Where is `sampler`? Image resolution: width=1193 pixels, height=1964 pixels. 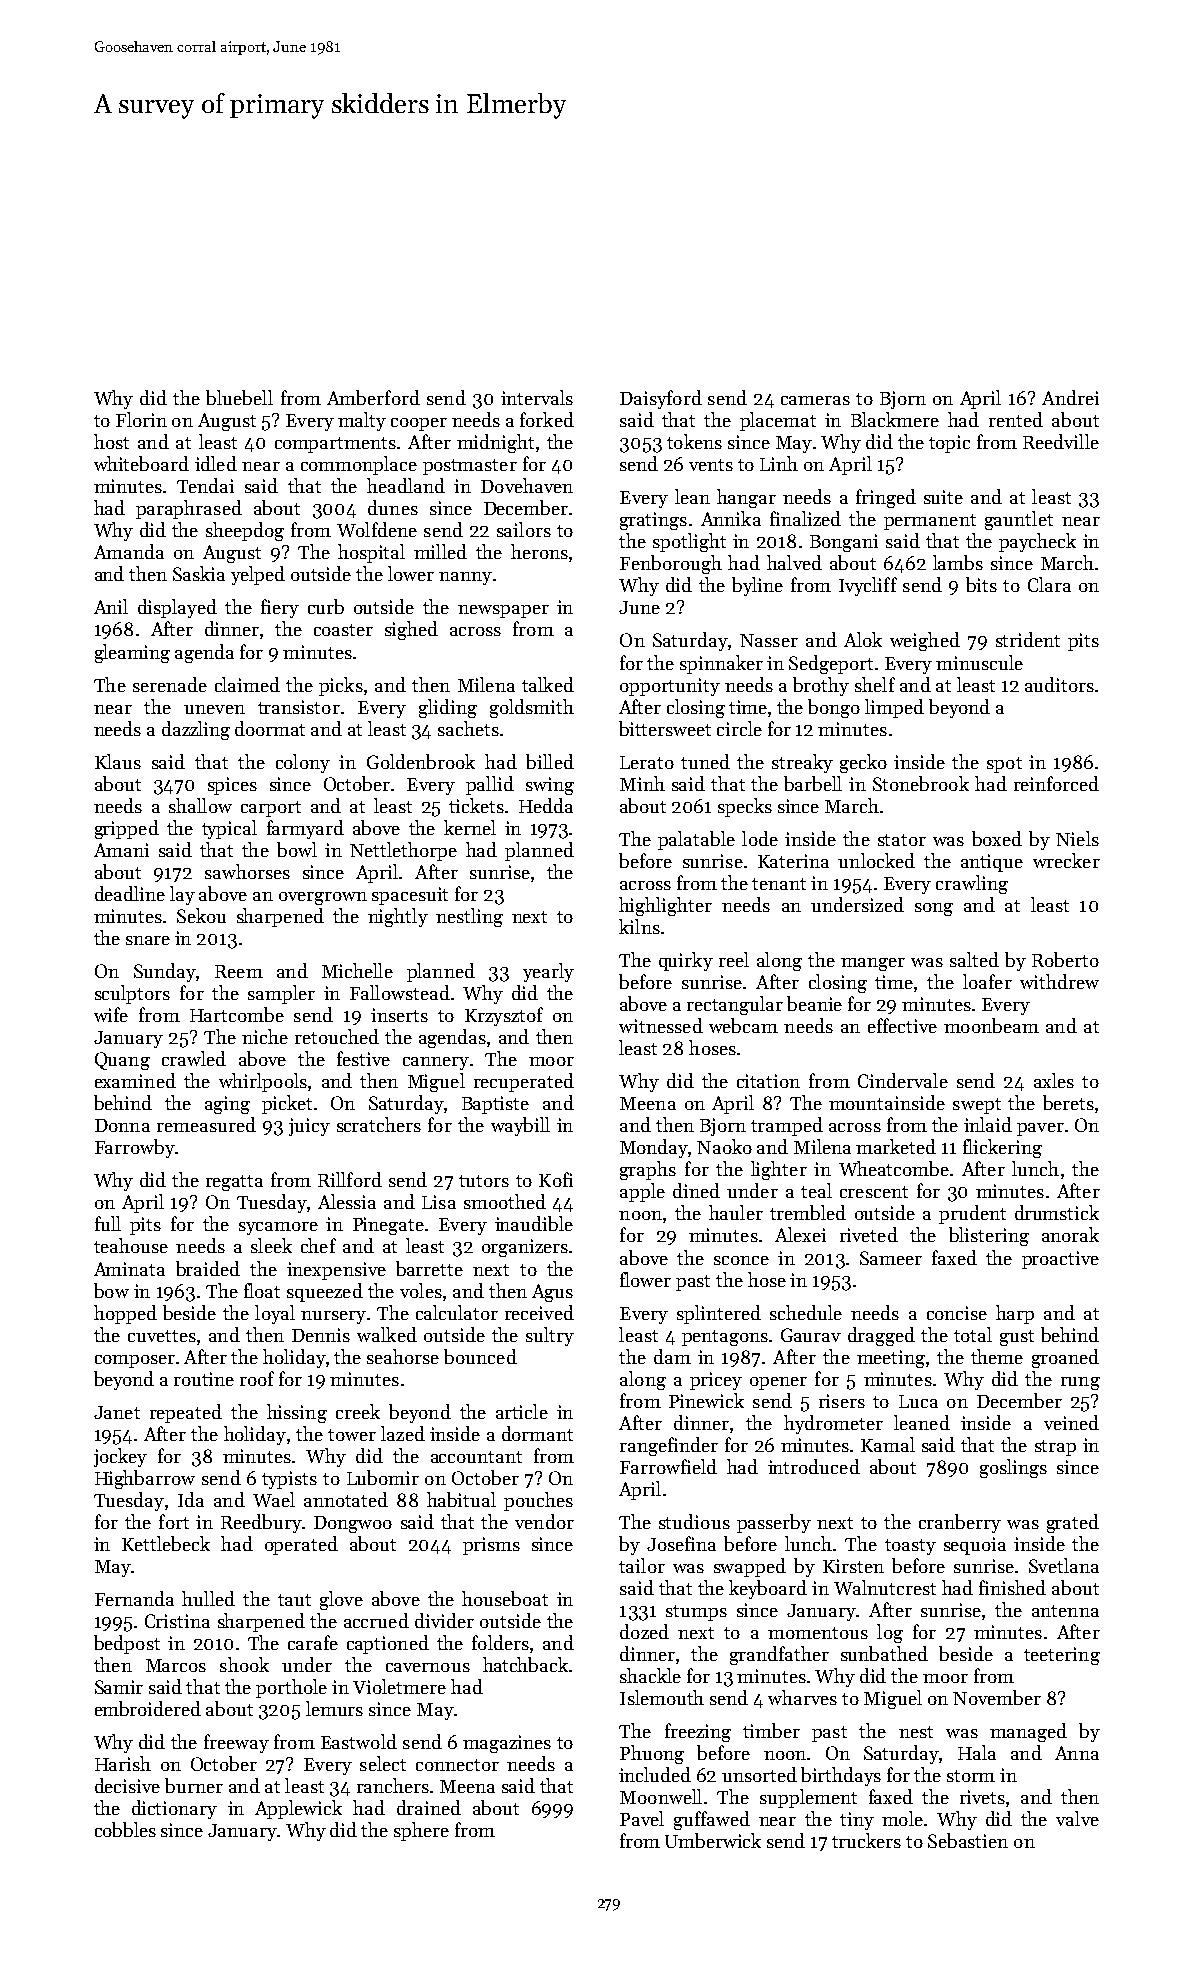 sampler is located at coordinates (281, 994).
